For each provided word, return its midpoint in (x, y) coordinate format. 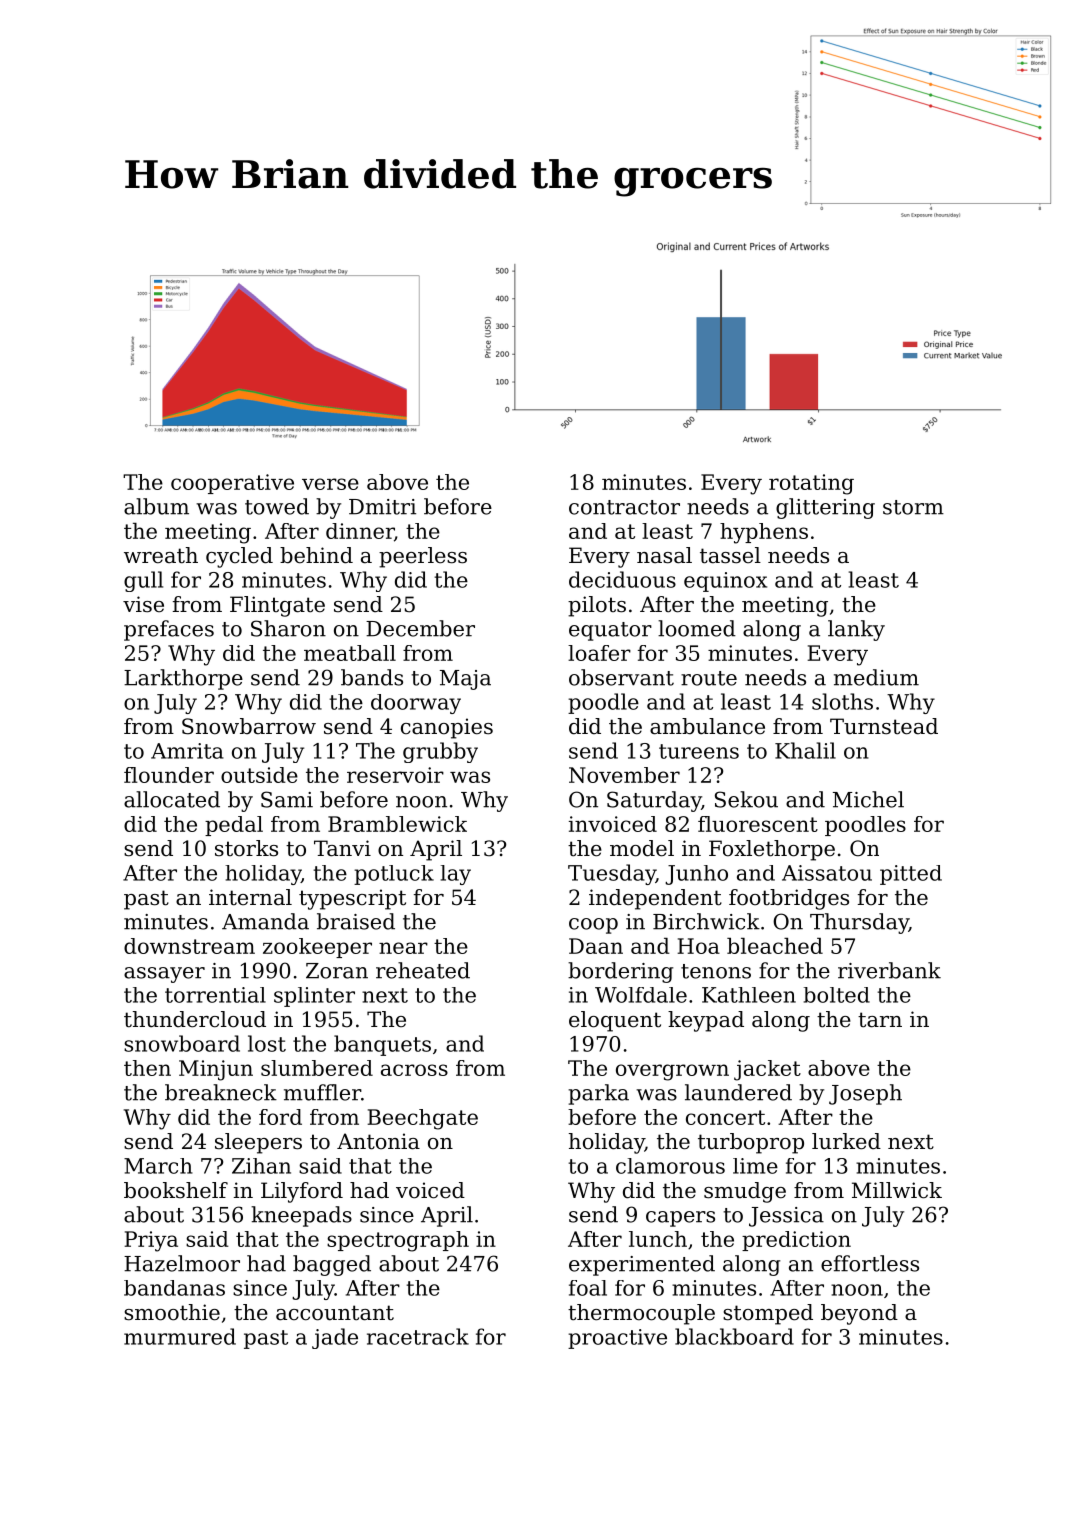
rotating (811, 484)
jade (335, 1338)
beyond (859, 1314)
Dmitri (382, 507)
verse (330, 484)
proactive (617, 1339)
